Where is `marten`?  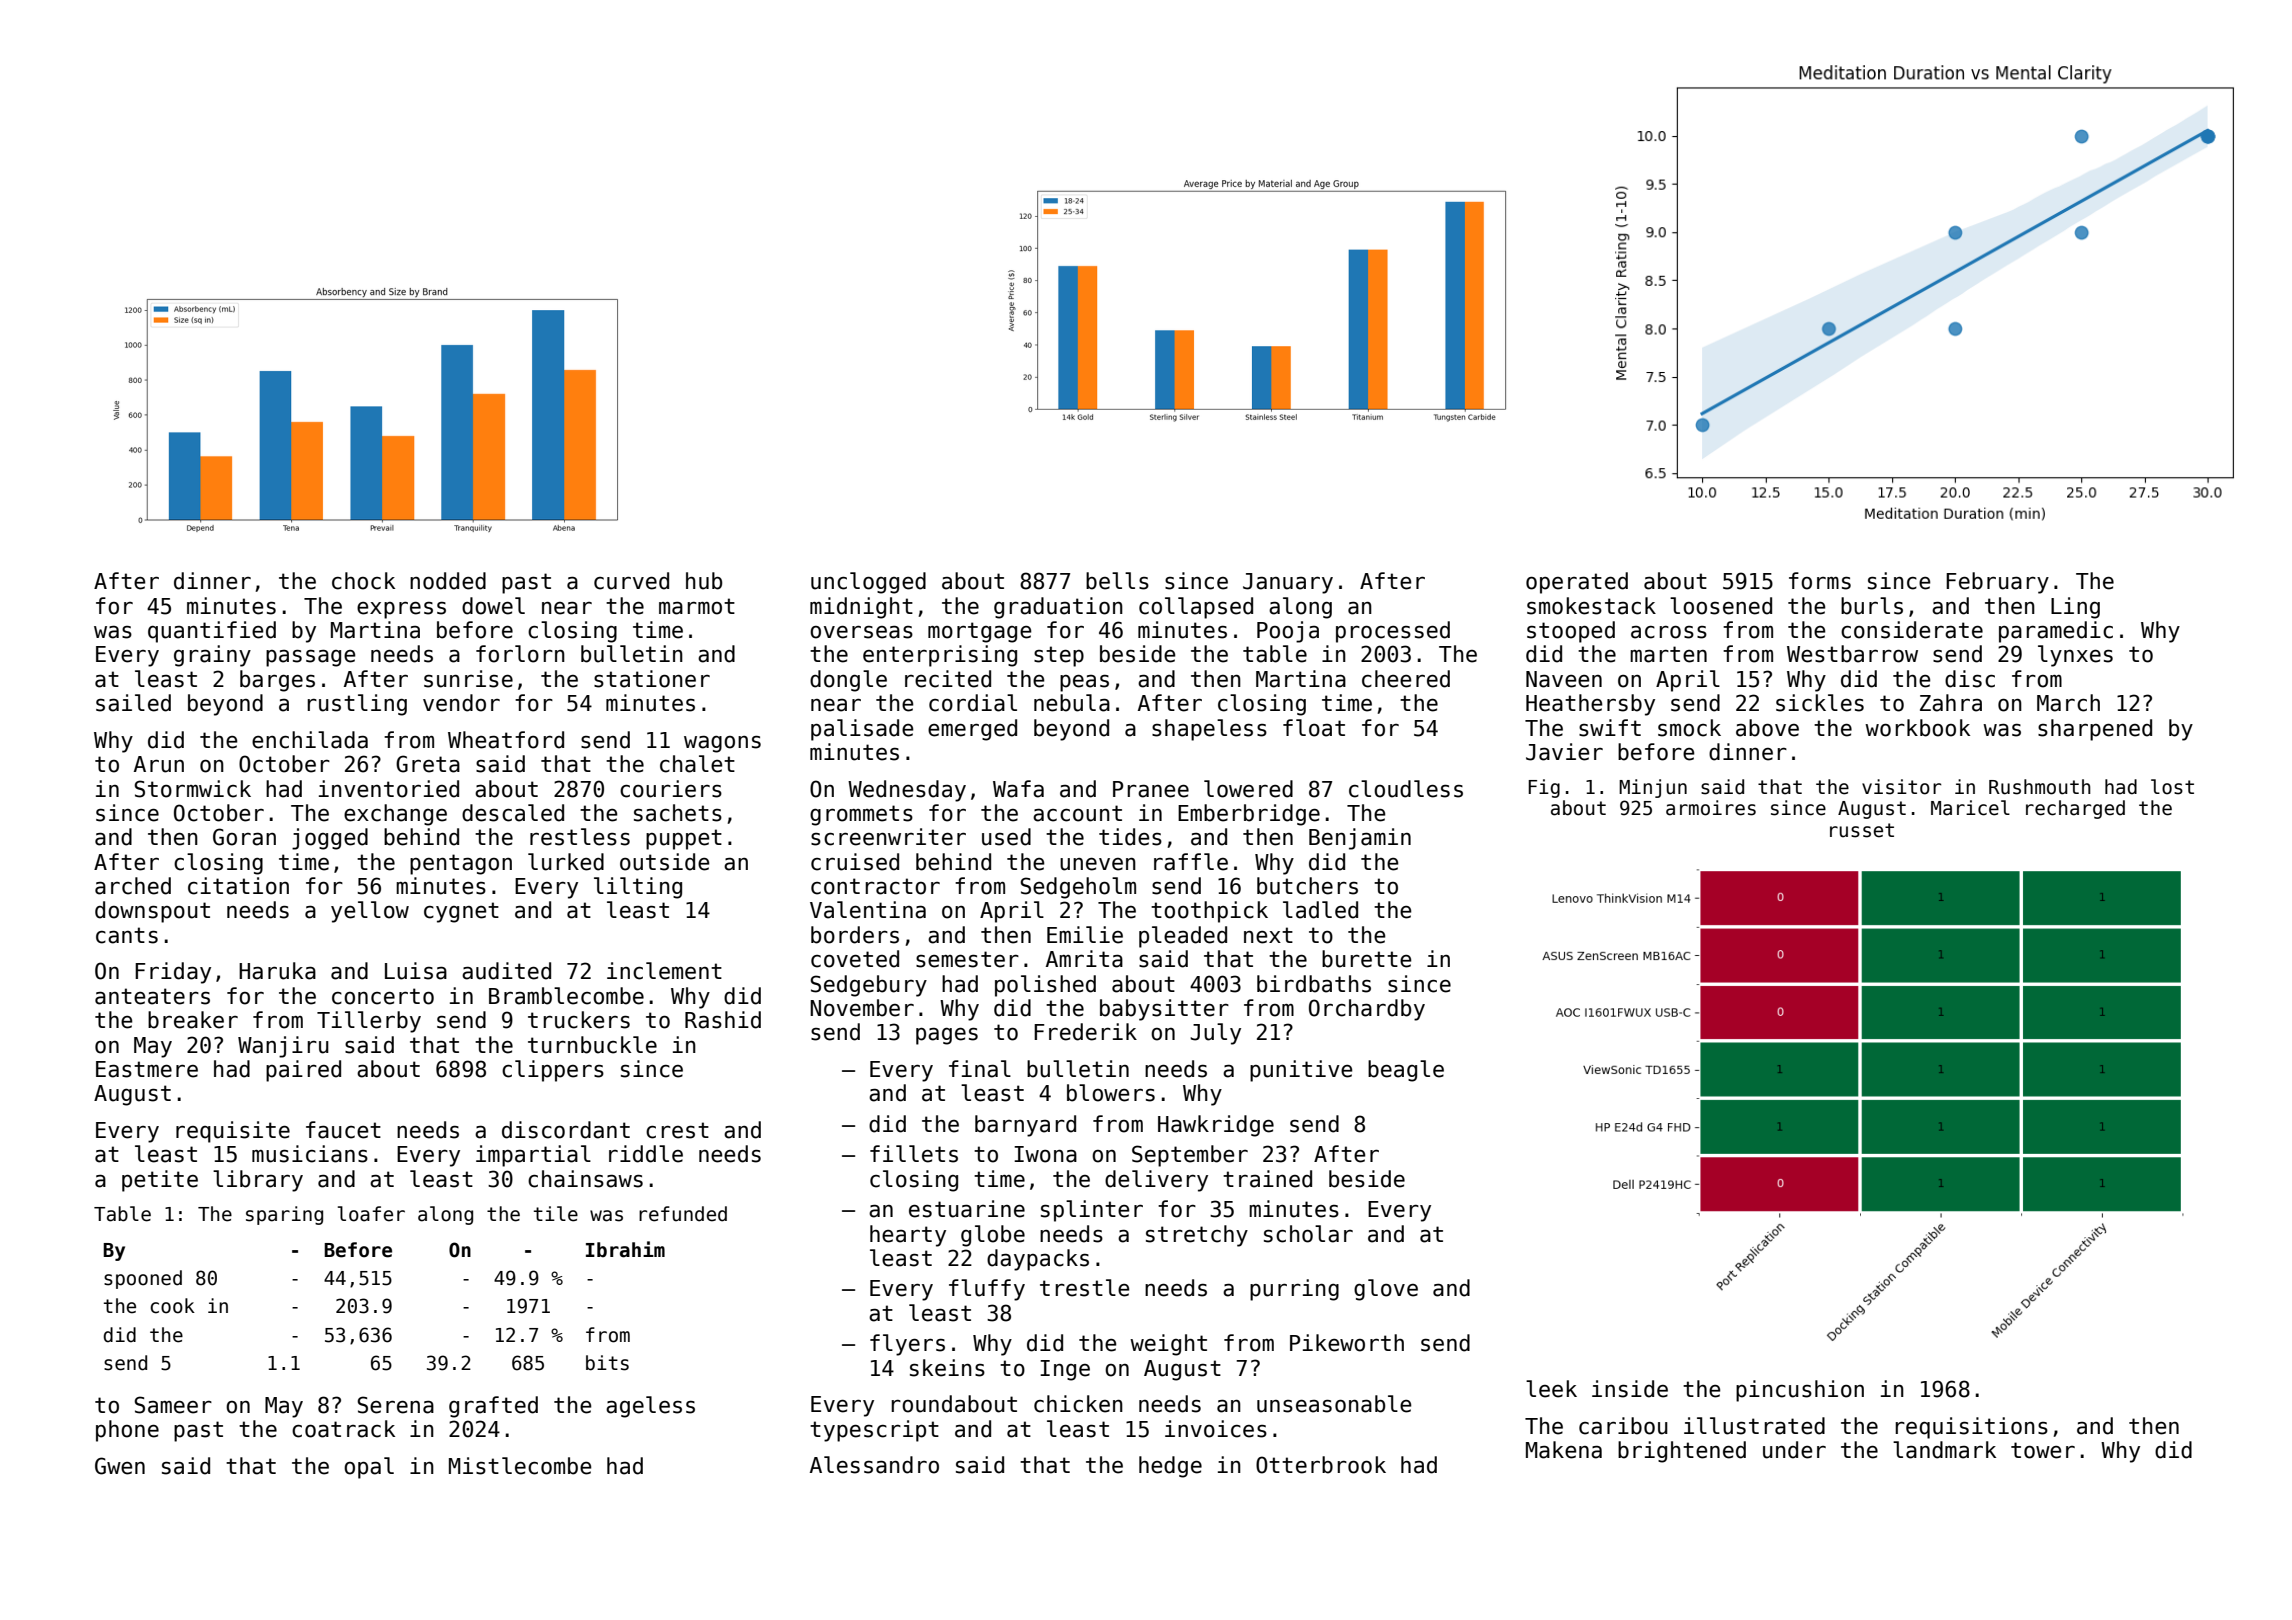 marten is located at coordinates (1668, 654).
